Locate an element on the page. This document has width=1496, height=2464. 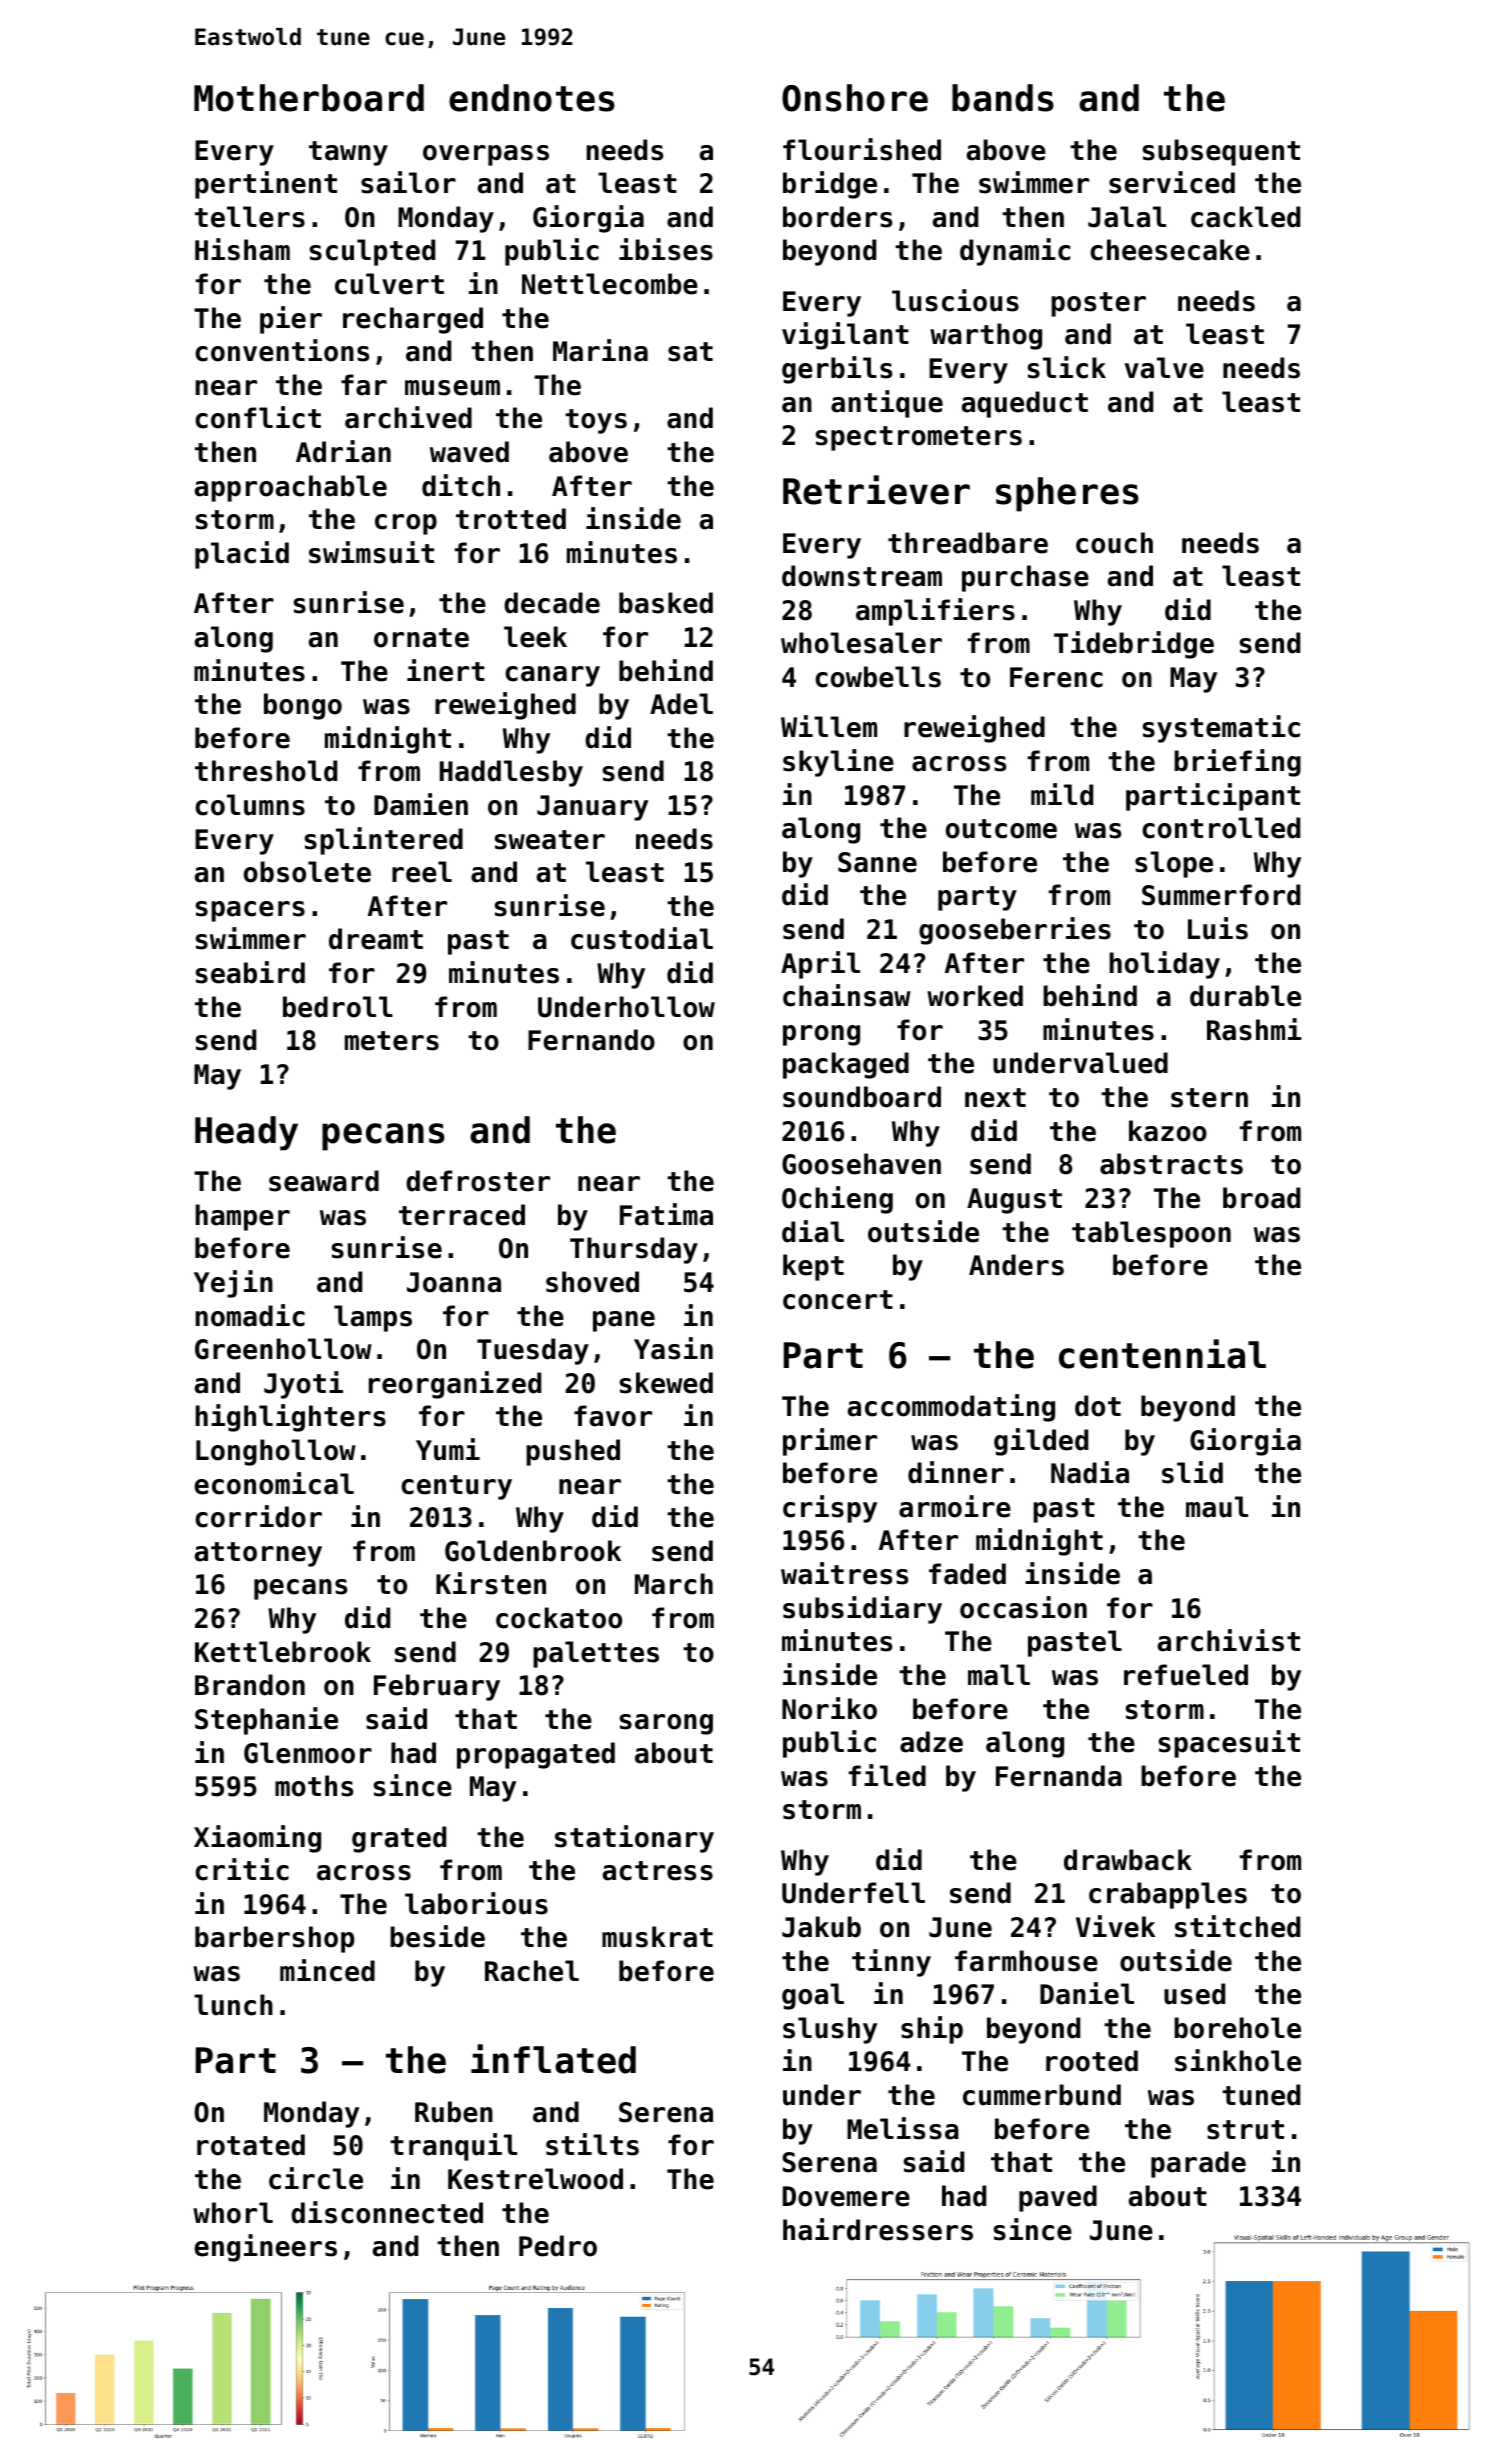
beside is located at coordinates (437, 1936).
